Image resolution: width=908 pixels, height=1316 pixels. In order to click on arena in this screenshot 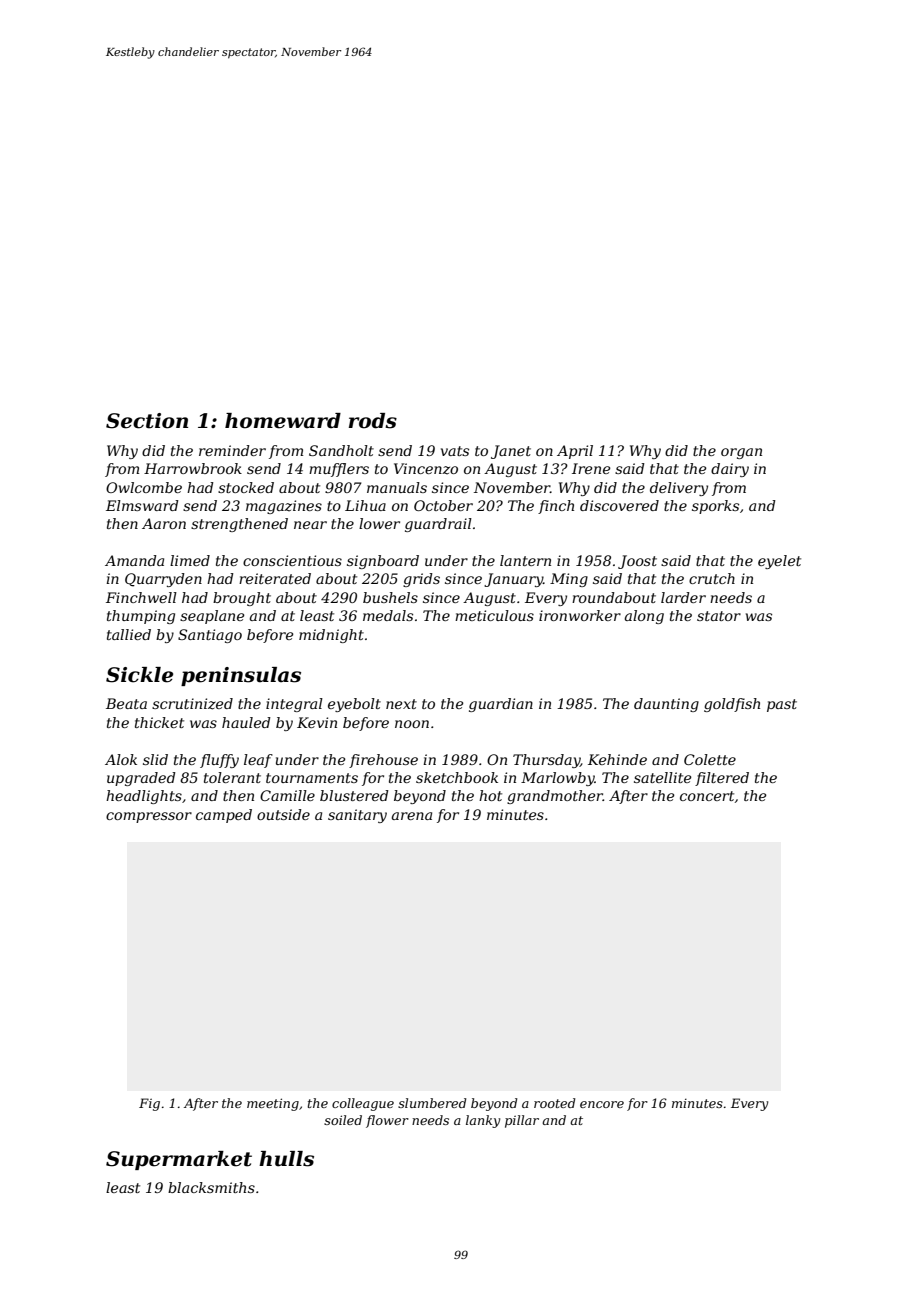, I will do `click(412, 816)`.
